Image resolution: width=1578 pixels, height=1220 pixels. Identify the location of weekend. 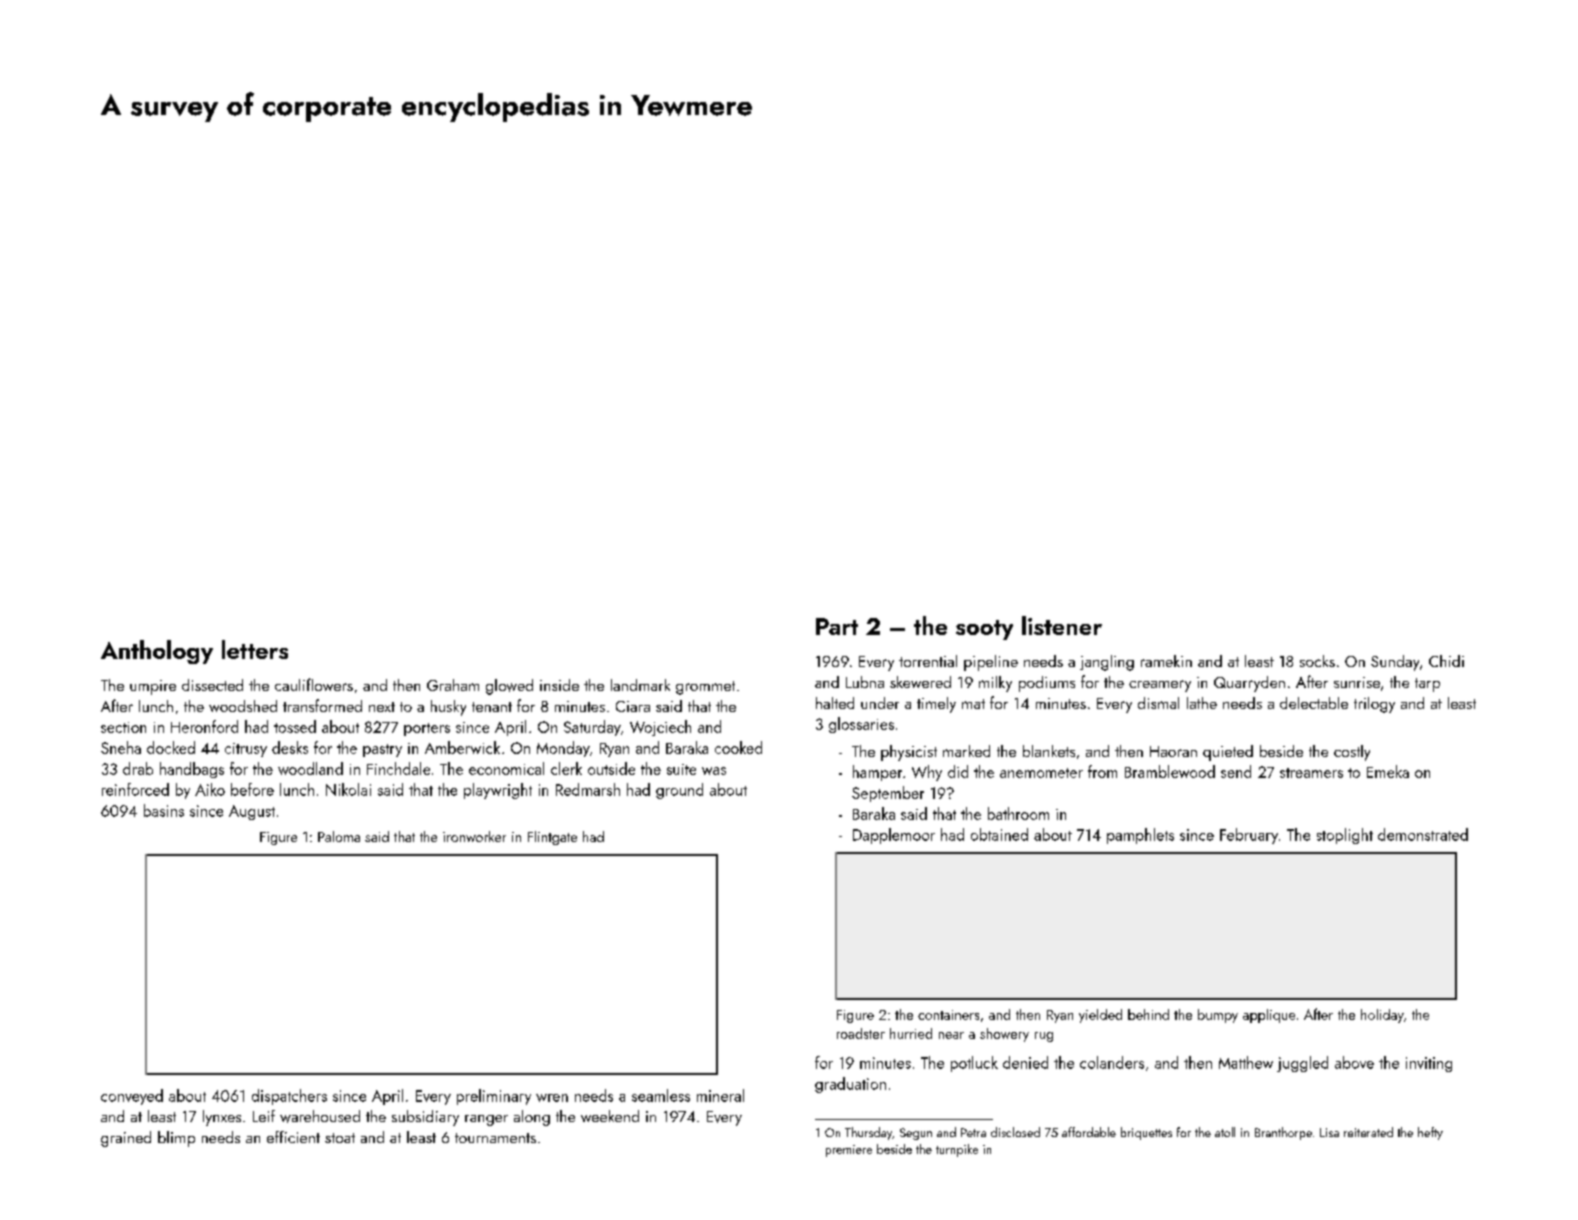
(610, 1116).
